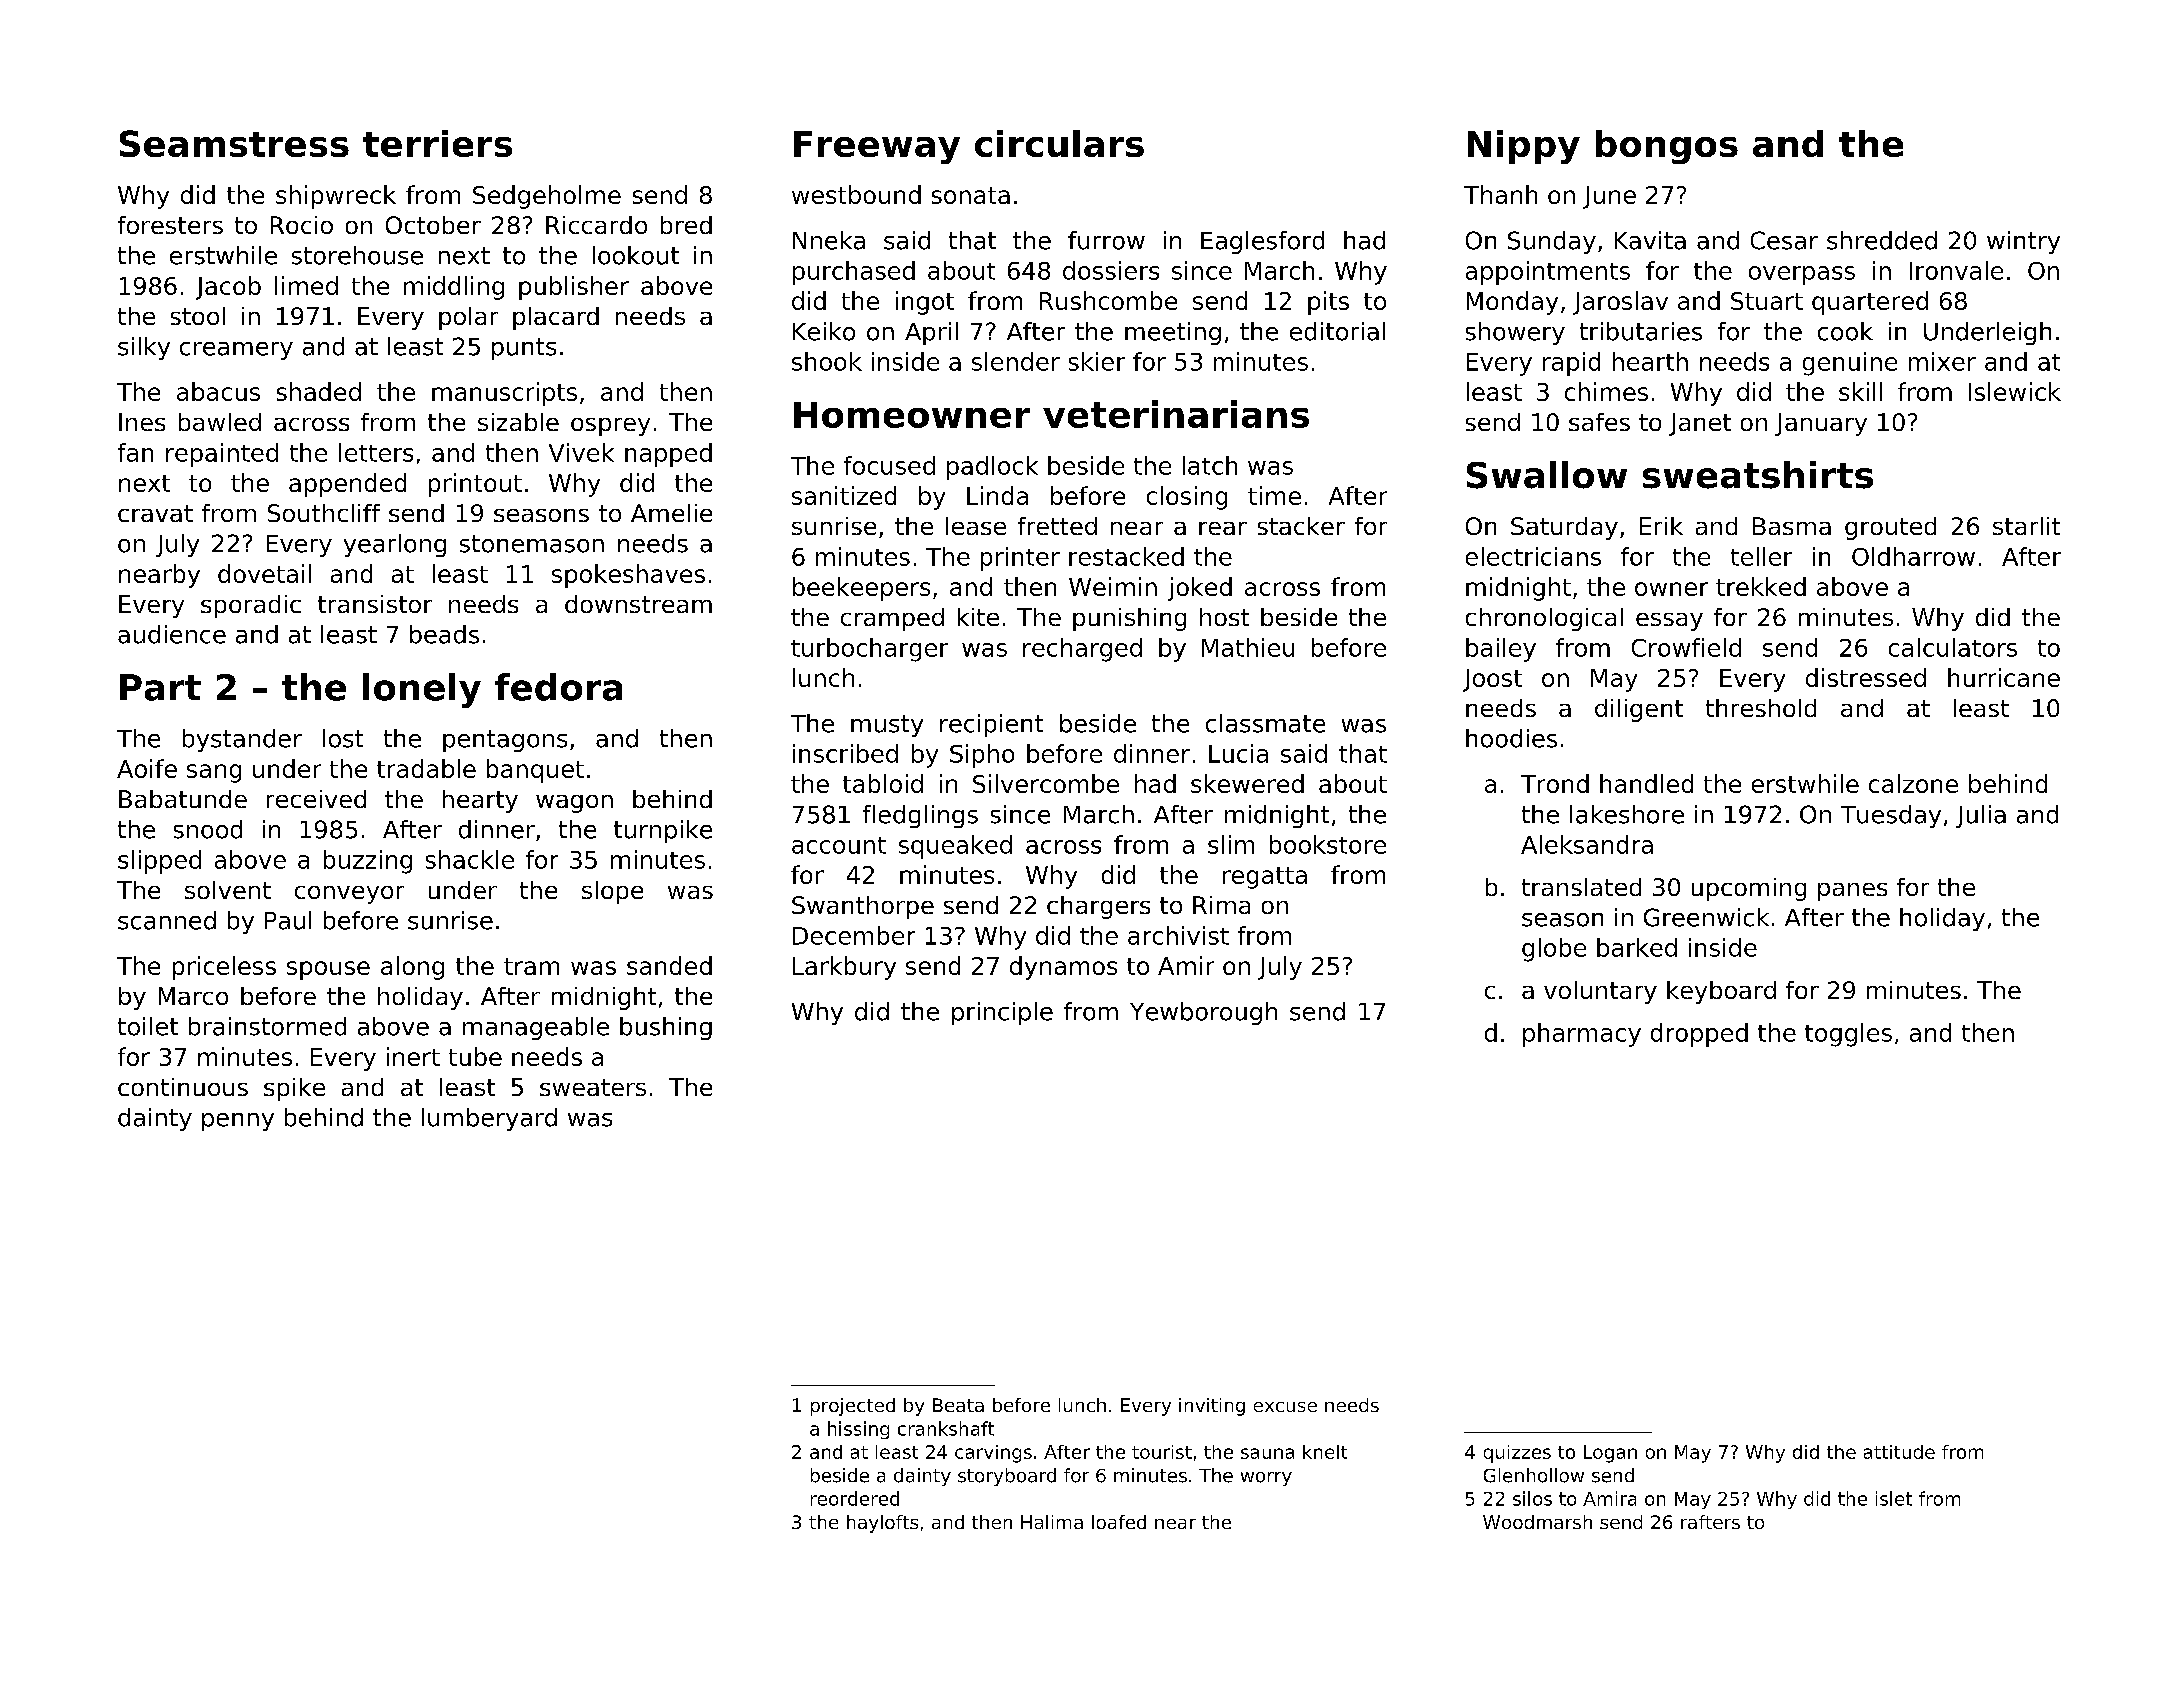  I want to click on terriers, so click(437, 143).
